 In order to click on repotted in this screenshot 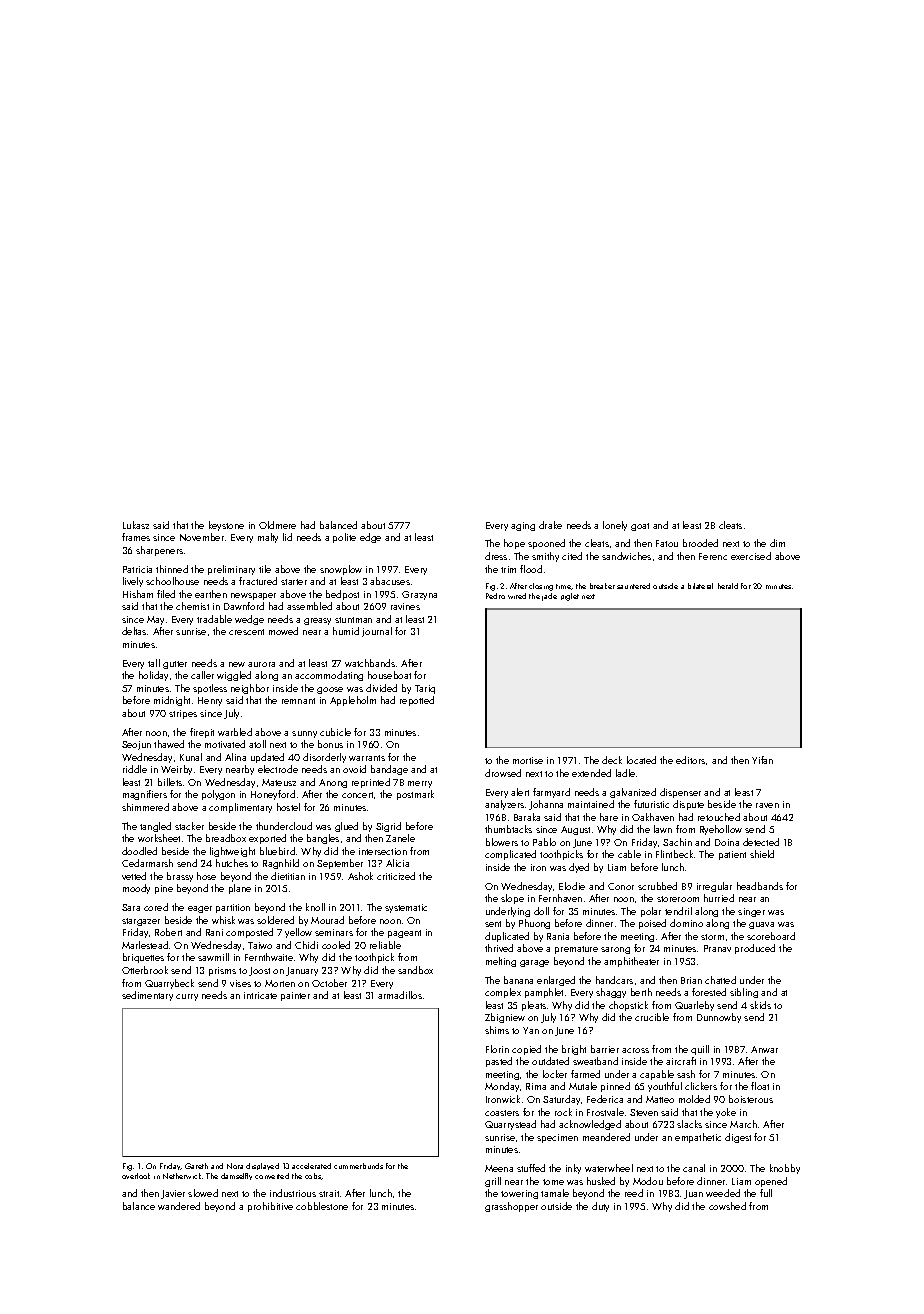, I will do `click(417, 701)`.
